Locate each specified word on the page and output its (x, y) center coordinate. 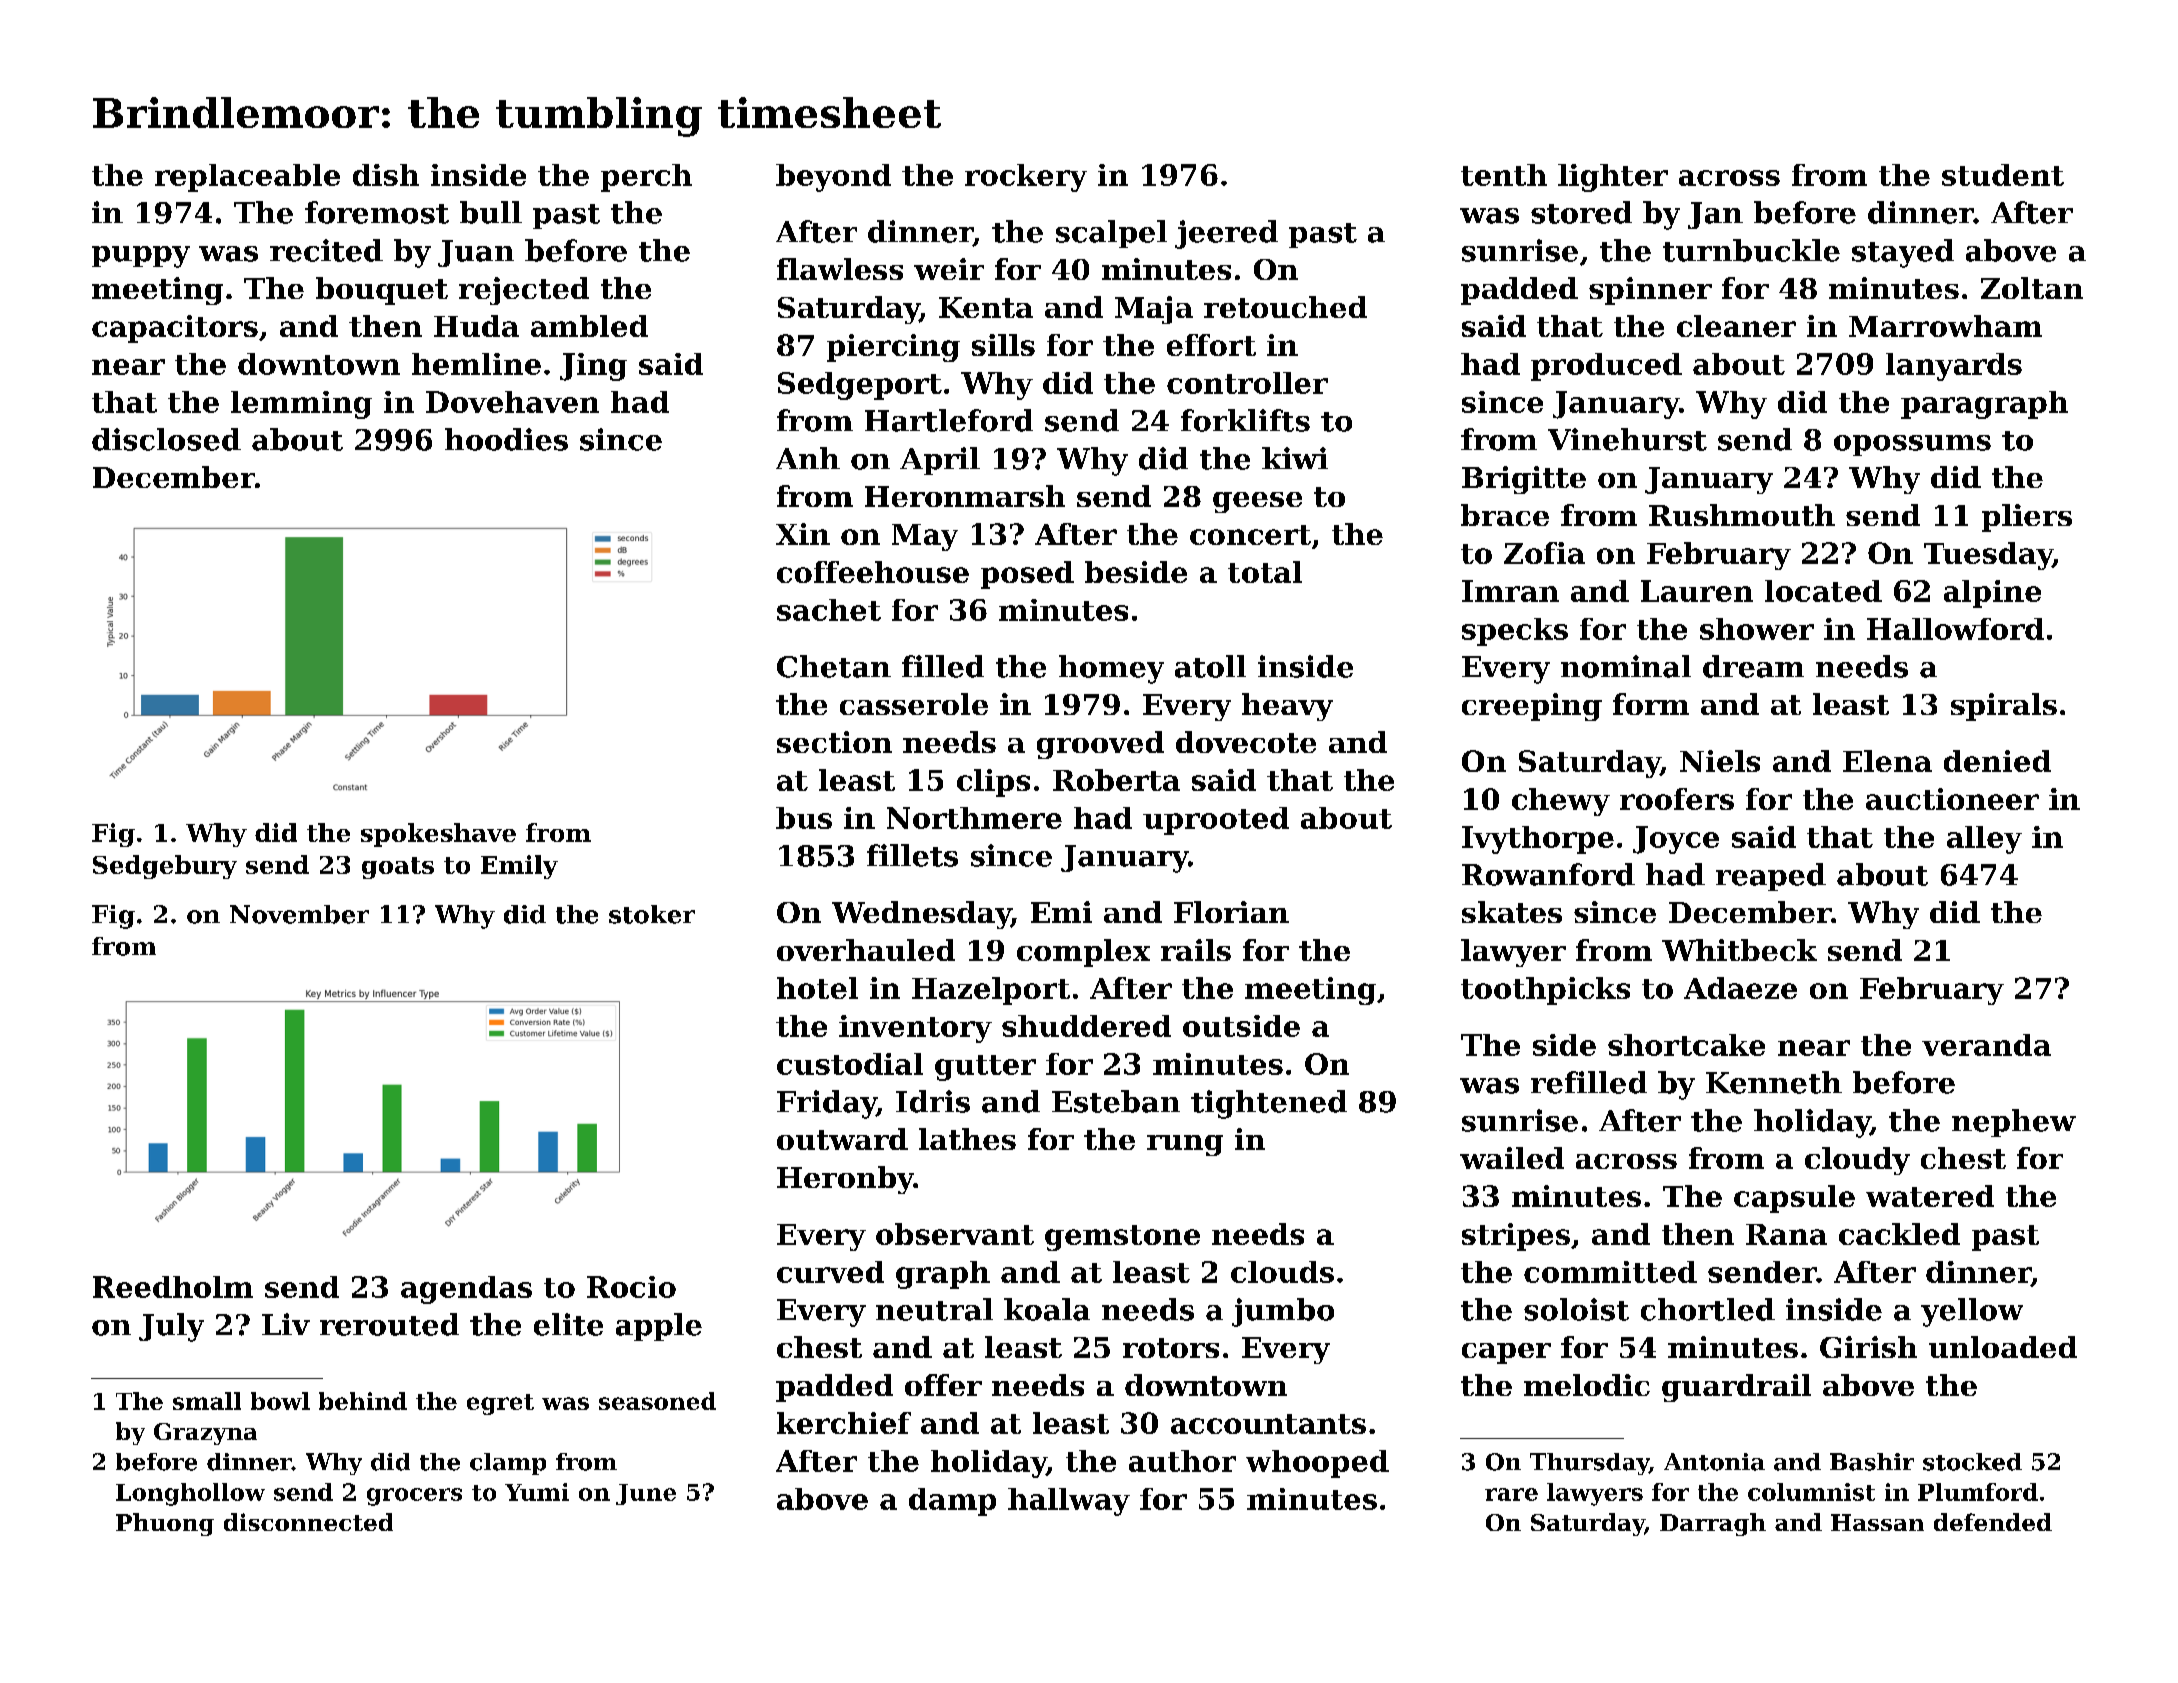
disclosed (166, 439)
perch (646, 178)
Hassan (1877, 1522)
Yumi (537, 1492)
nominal (1626, 666)
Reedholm (173, 1287)
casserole (914, 704)
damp (952, 1502)
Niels (1720, 761)
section (834, 742)
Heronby (845, 1180)
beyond (833, 178)
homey (1111, 669)
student (2003, 175)
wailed (1512, 1158)
